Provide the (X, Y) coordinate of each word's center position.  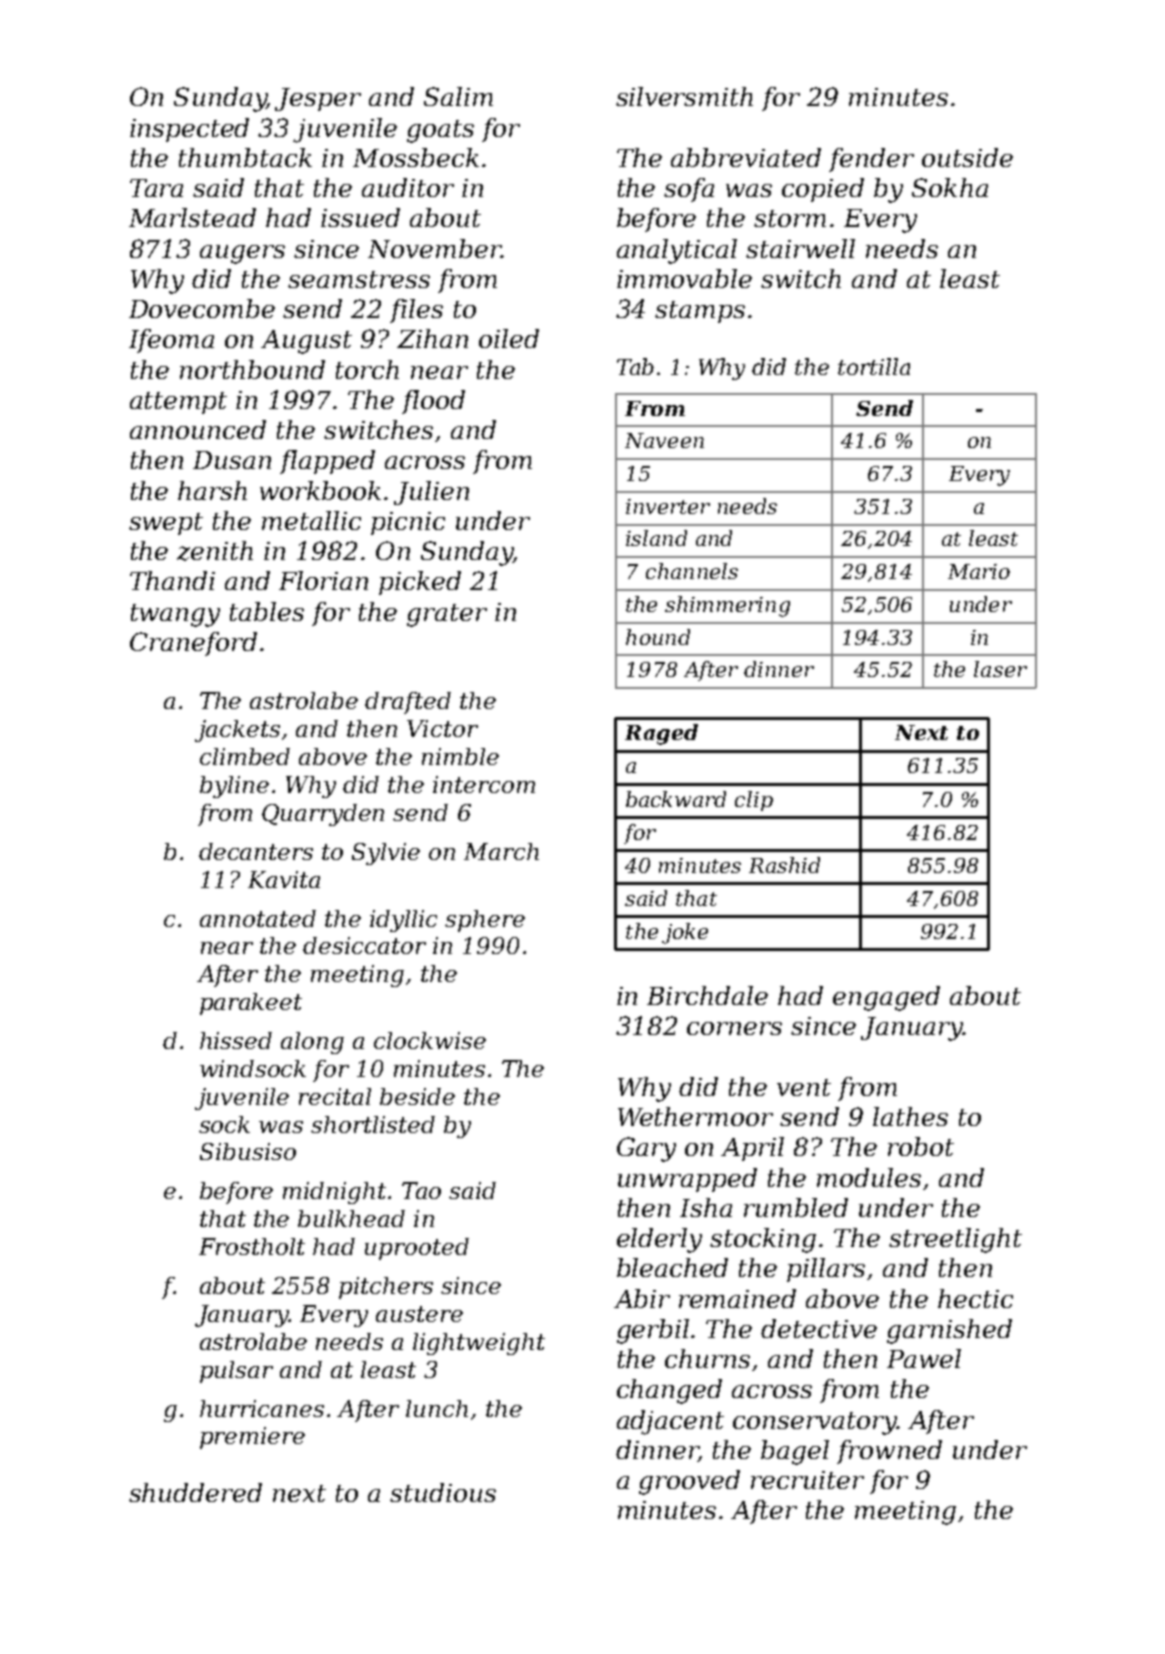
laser (1000, 669)
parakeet (251, 1004)
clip (754, 801)
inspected (189, 130)
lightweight (479, 1344)
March (501, 851)
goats (440, 131)
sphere (485, 921)
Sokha (950, 187)
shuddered (195, 1492)
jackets (237, 731)
